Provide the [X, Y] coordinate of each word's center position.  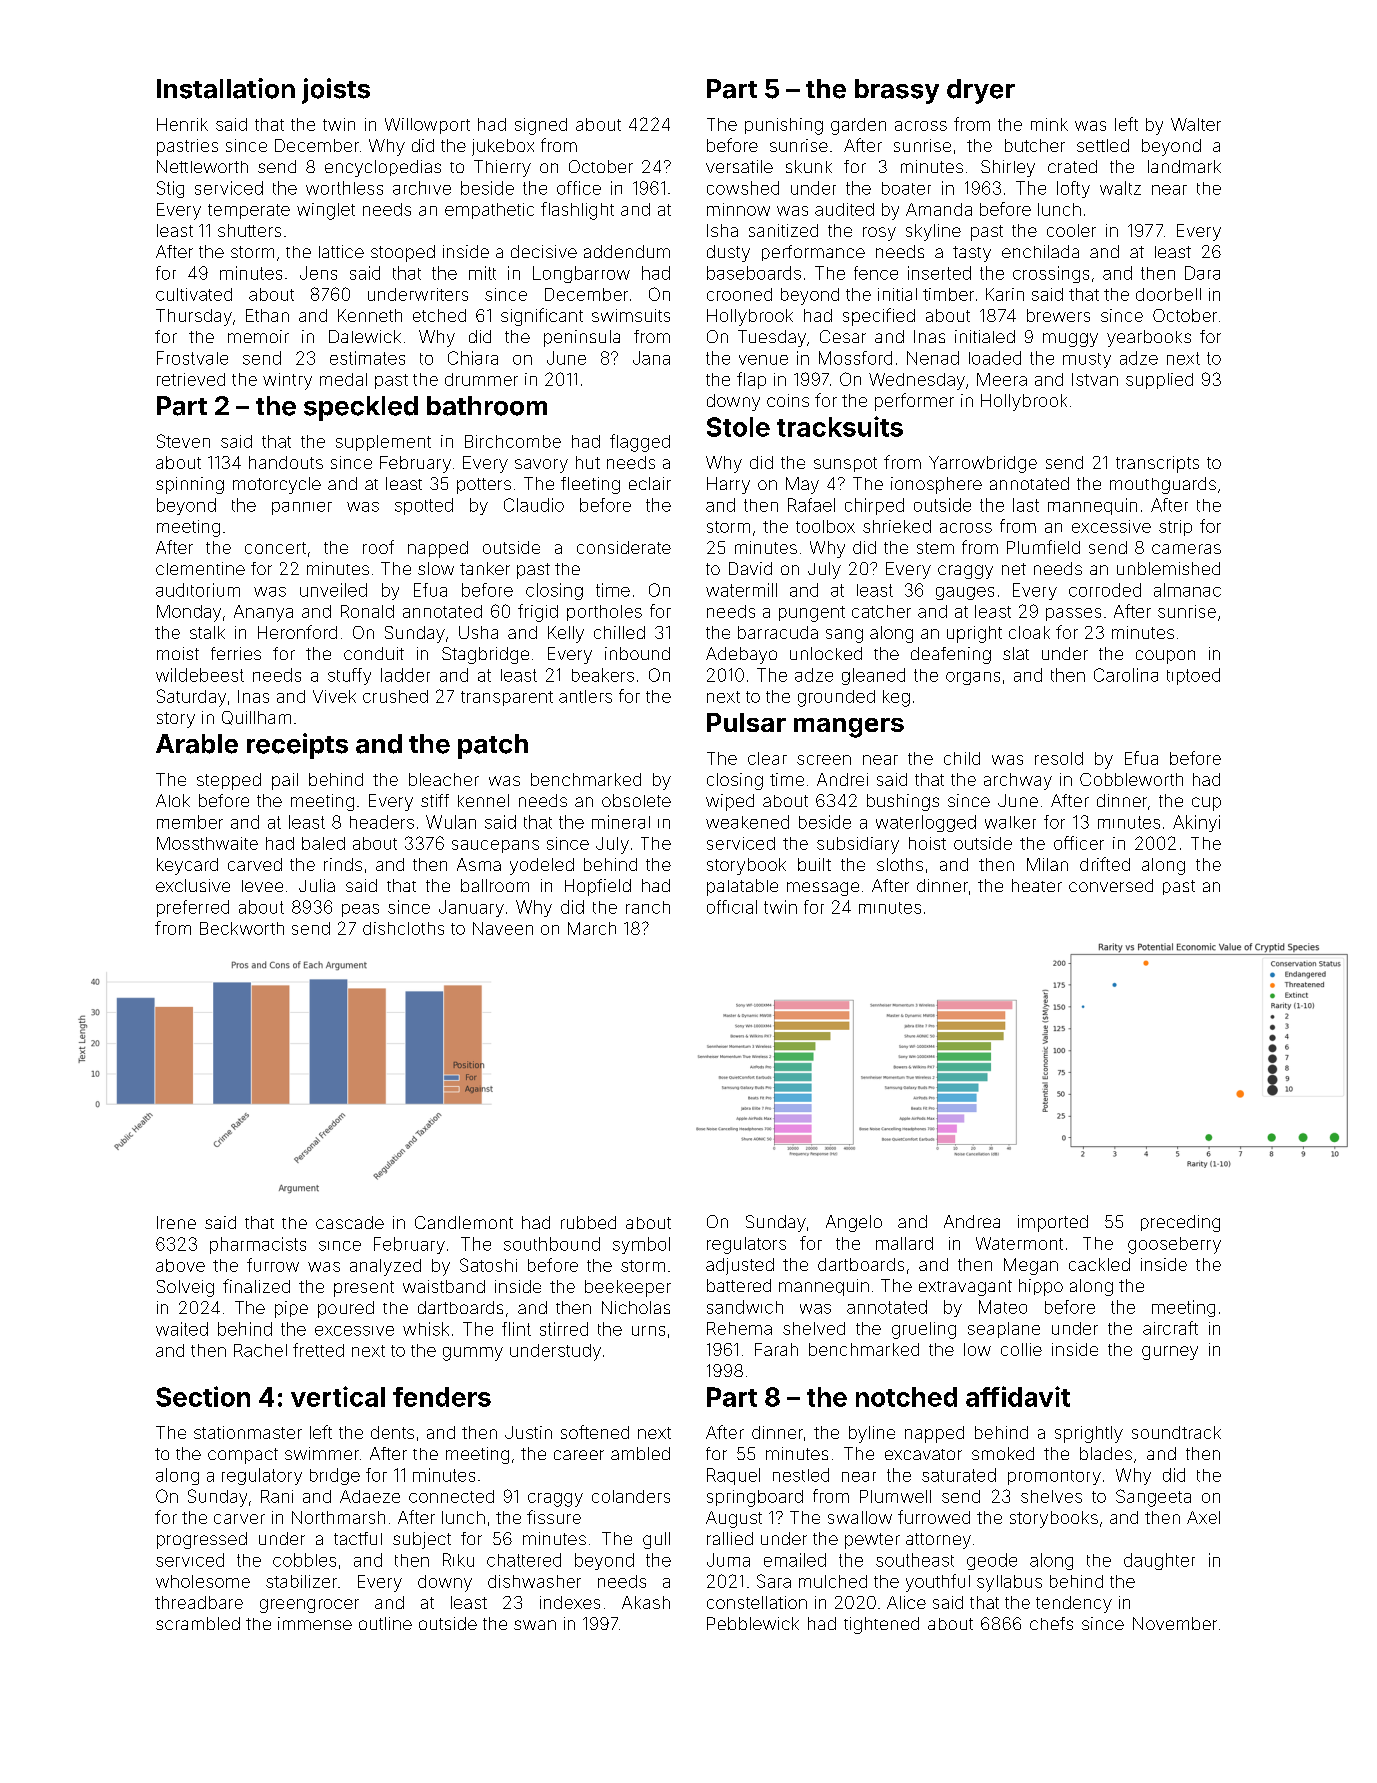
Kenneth [370, 315]
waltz [1120, 188]
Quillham [256, 718]
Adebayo [741, 655]
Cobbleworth [1131, 779]
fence [876, 273]
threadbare [199, 1602]
